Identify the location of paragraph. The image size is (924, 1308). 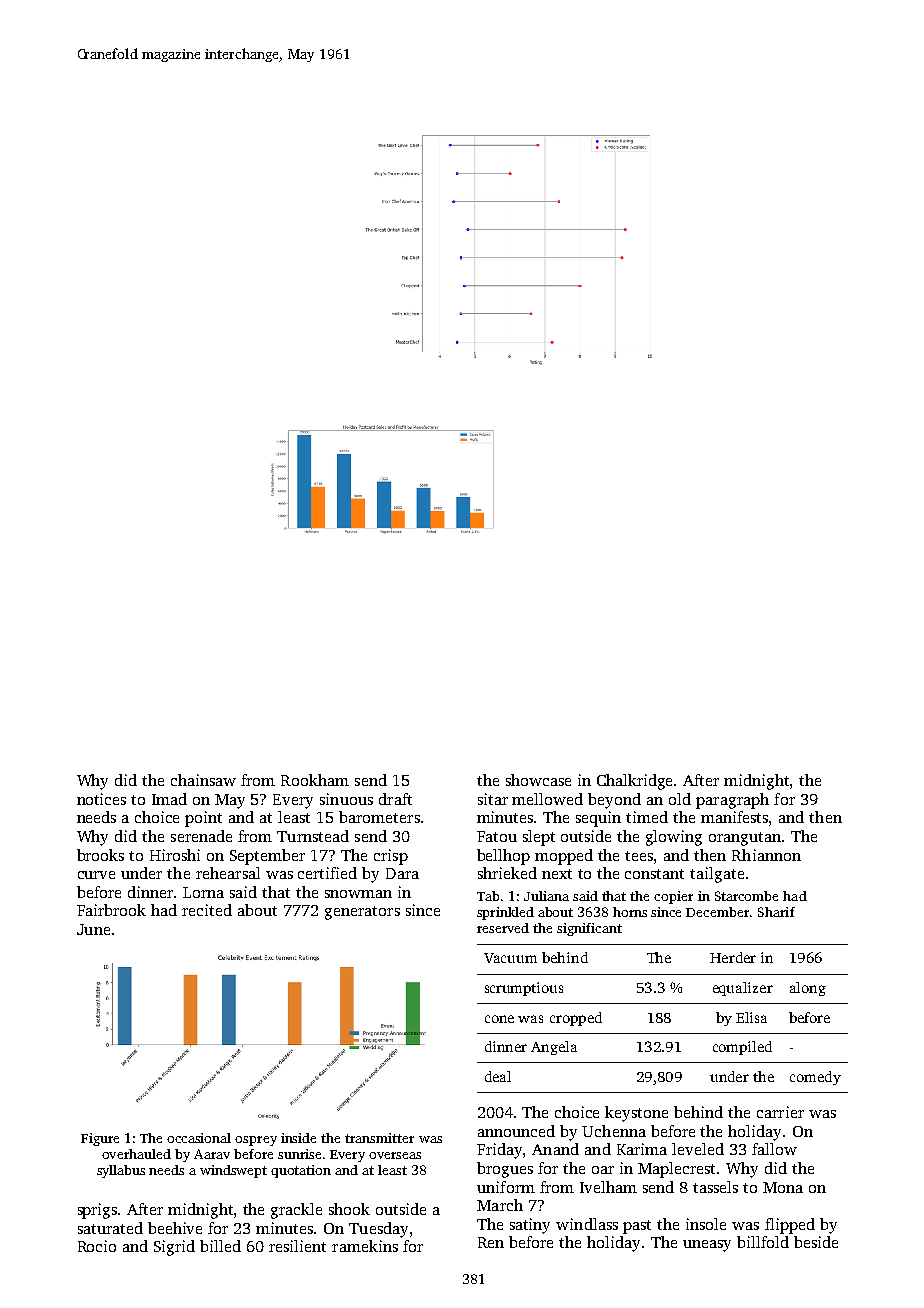
(732, 801).
